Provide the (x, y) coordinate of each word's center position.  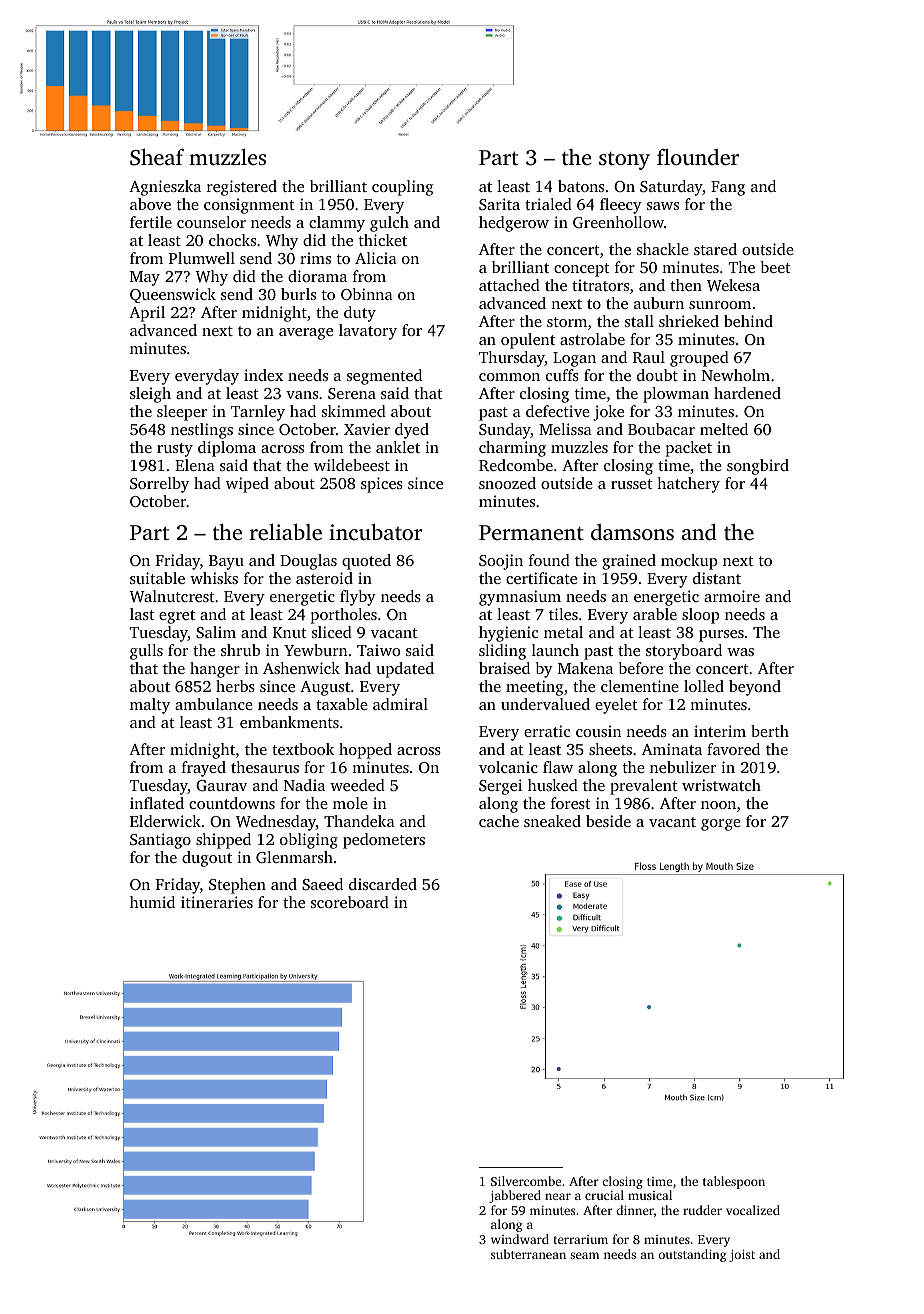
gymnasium (520, 598)
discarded (383, 884)
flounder (698, 157)
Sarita (499, 204)
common (509, 377)
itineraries (217, 902)
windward (520, 1239)
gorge (721, 825)
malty (150, 706)
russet (632, 484)
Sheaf (157, 157)
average (306, 334)
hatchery (688, 485)
